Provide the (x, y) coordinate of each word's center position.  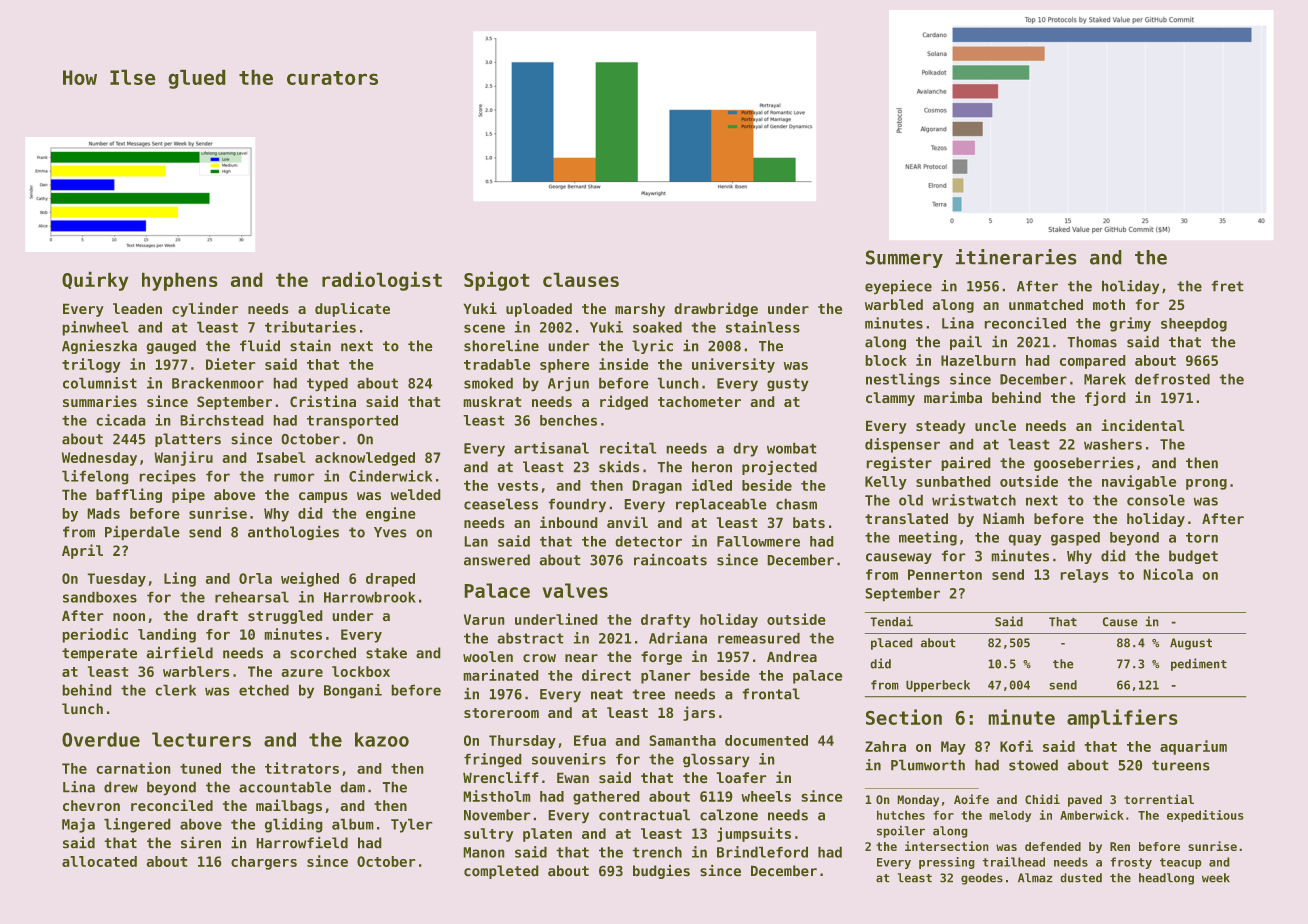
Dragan (657, 487)
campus (323, 497)
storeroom (501, 713)
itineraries (1016, 257)
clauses (581, 279)
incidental (1143, 425)
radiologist (382, 281)
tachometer (699, 401)
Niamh (1003, 518)
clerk (175, 690)
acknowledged (365, 459)
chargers (264, 863)
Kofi (1016, 746)
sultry (489, 835)
